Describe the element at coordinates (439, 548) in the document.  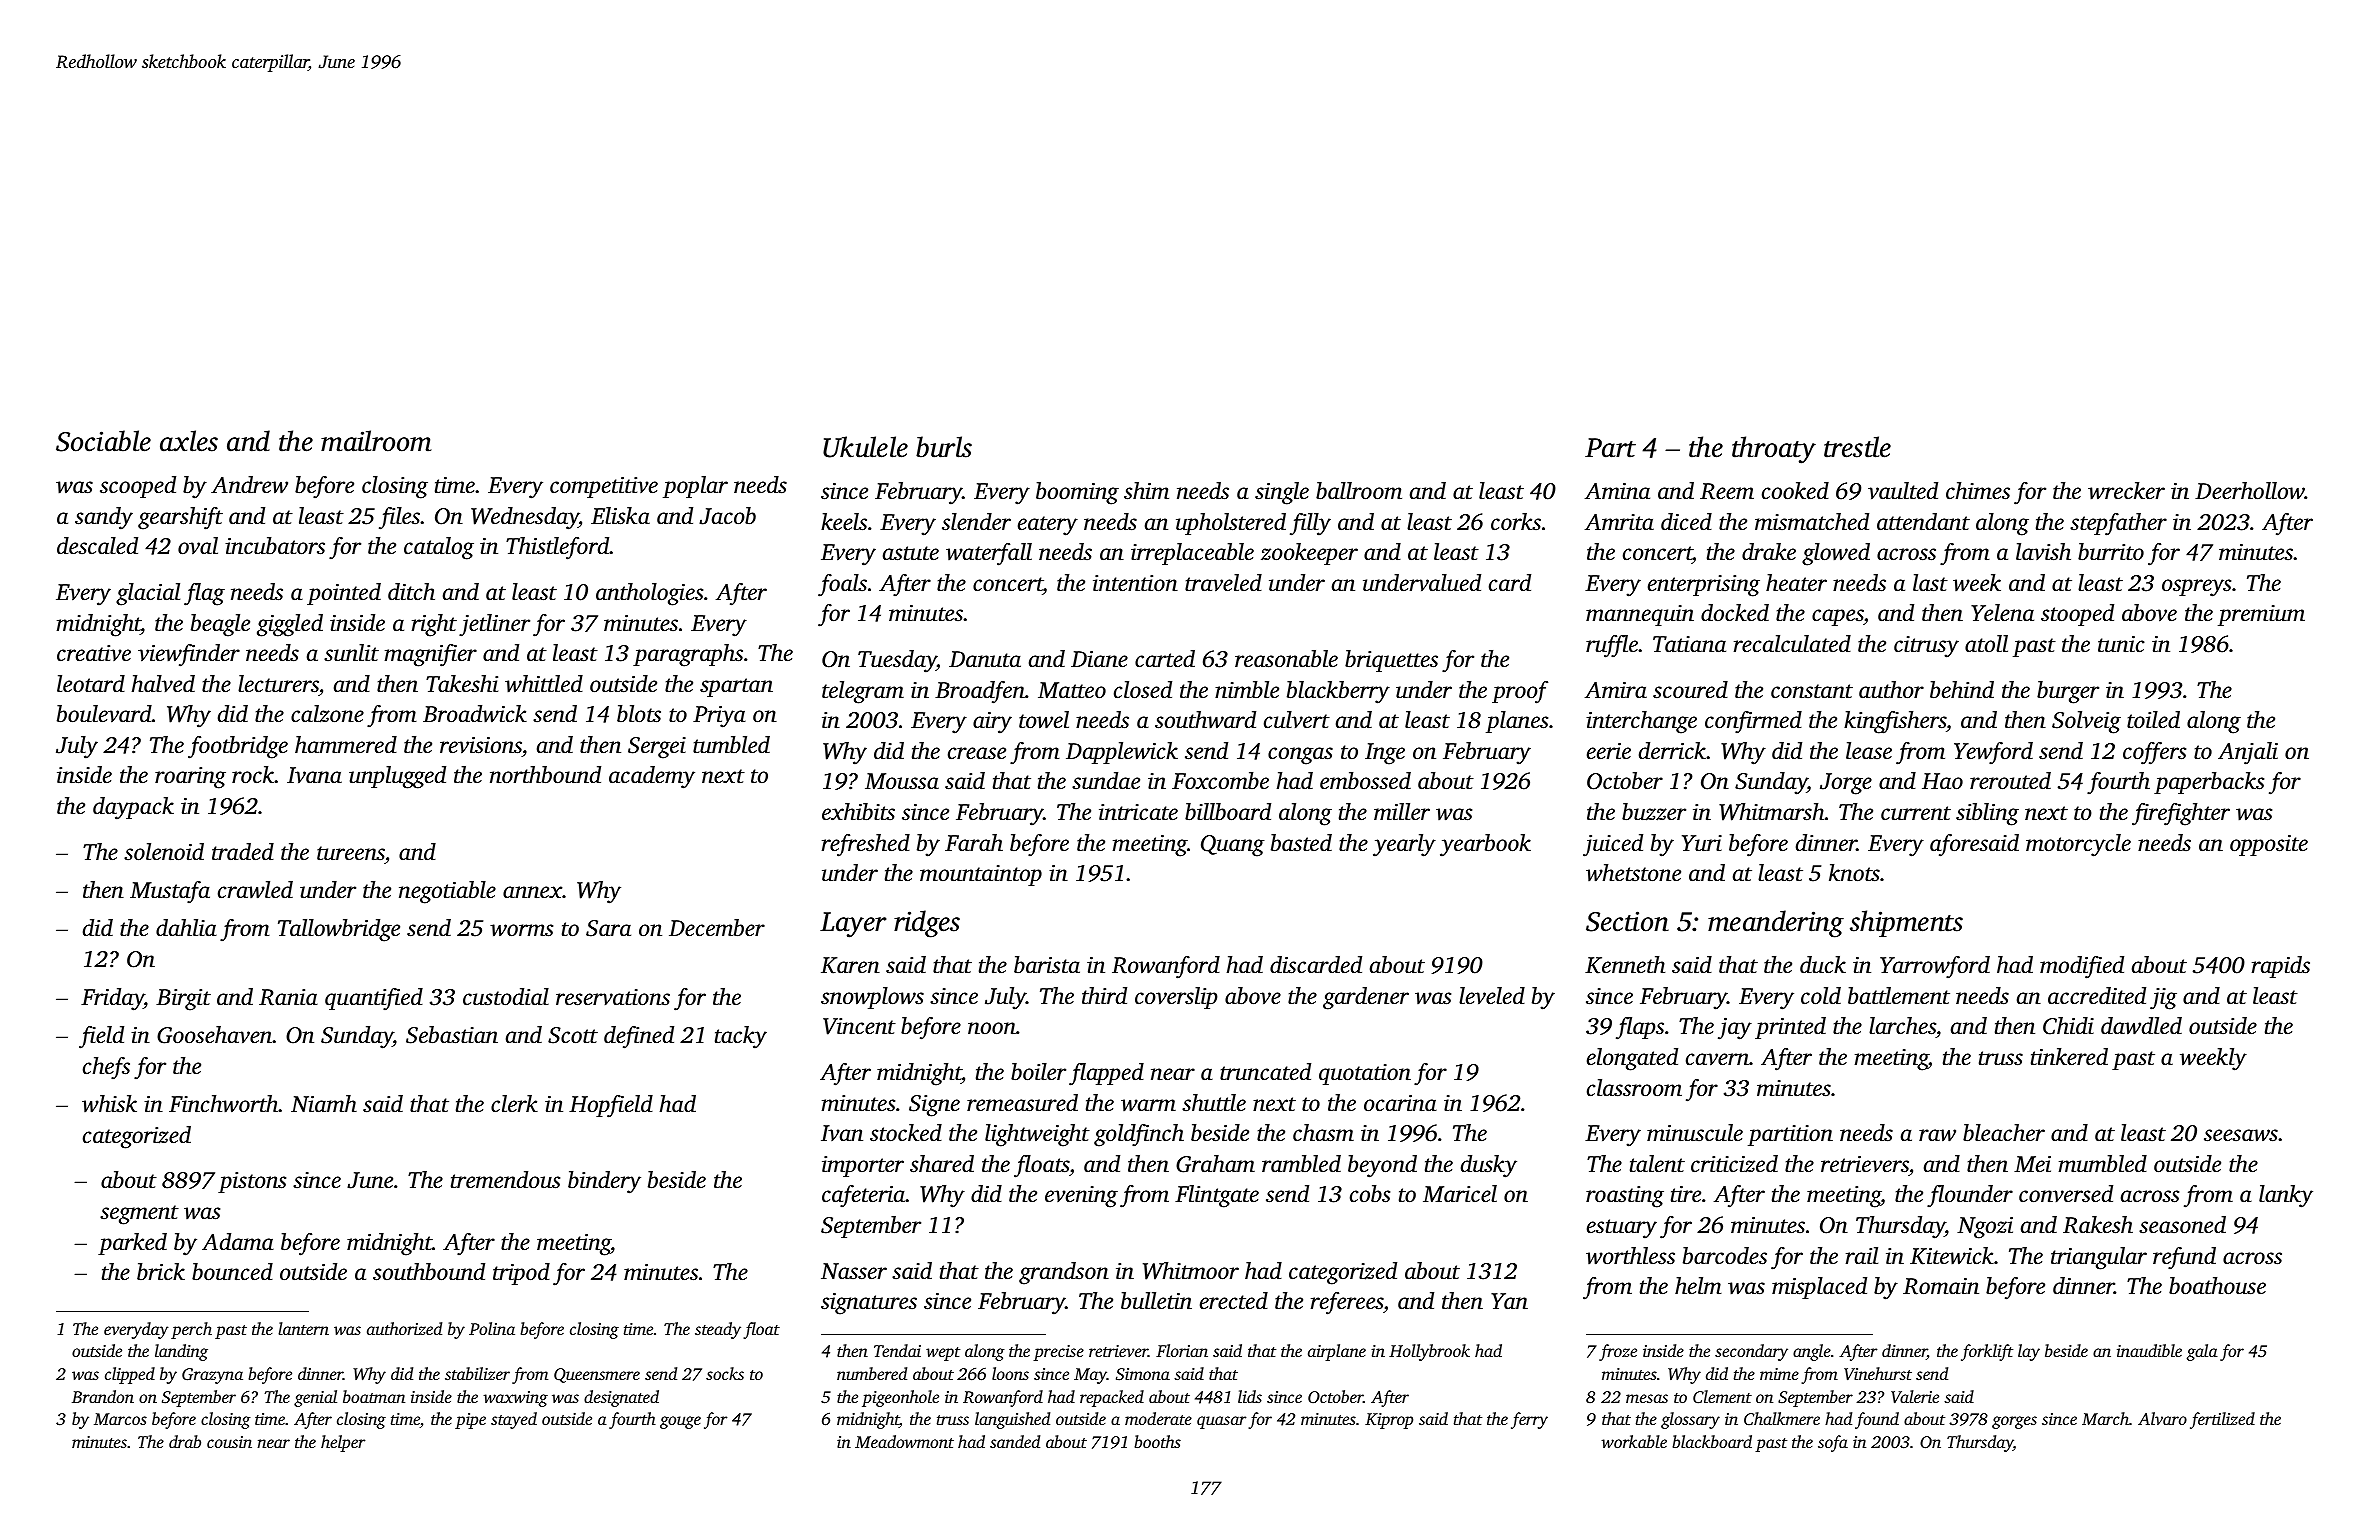
I see `catalog` at that location.
